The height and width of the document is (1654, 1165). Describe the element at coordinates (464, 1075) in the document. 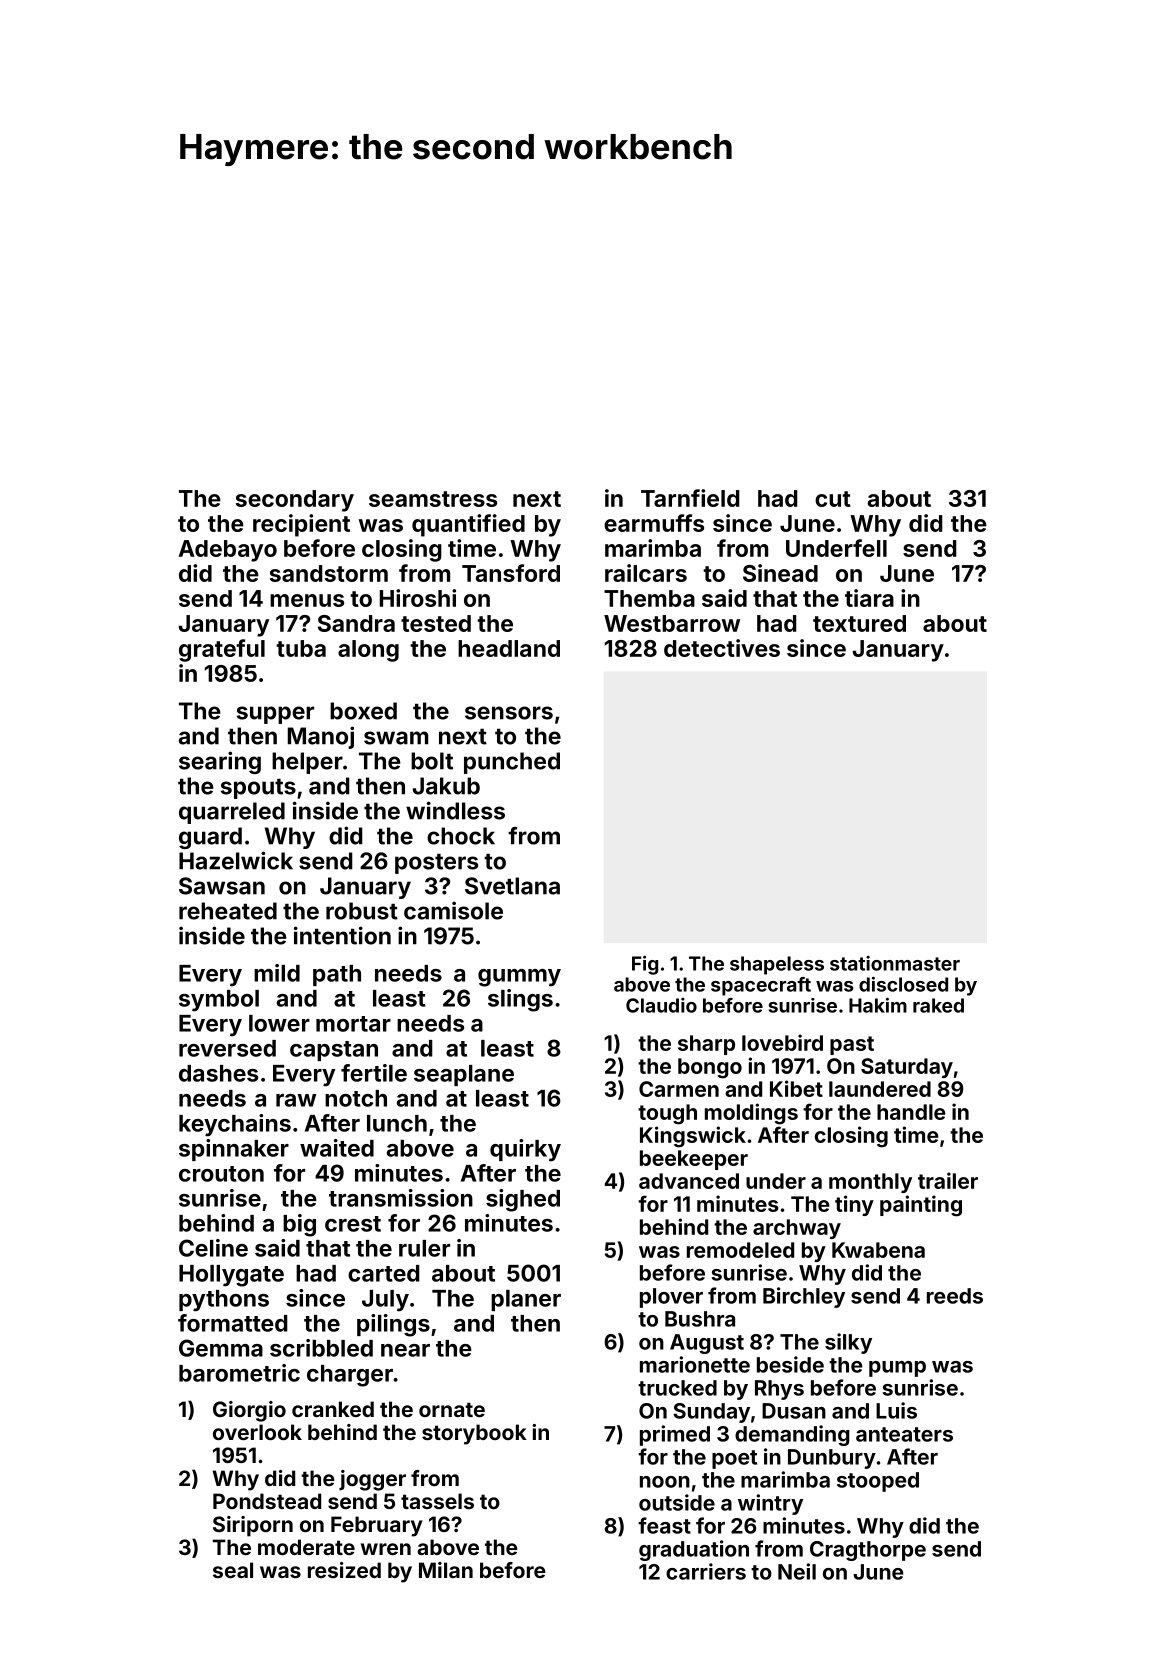

I see `seaplane` at that location.
